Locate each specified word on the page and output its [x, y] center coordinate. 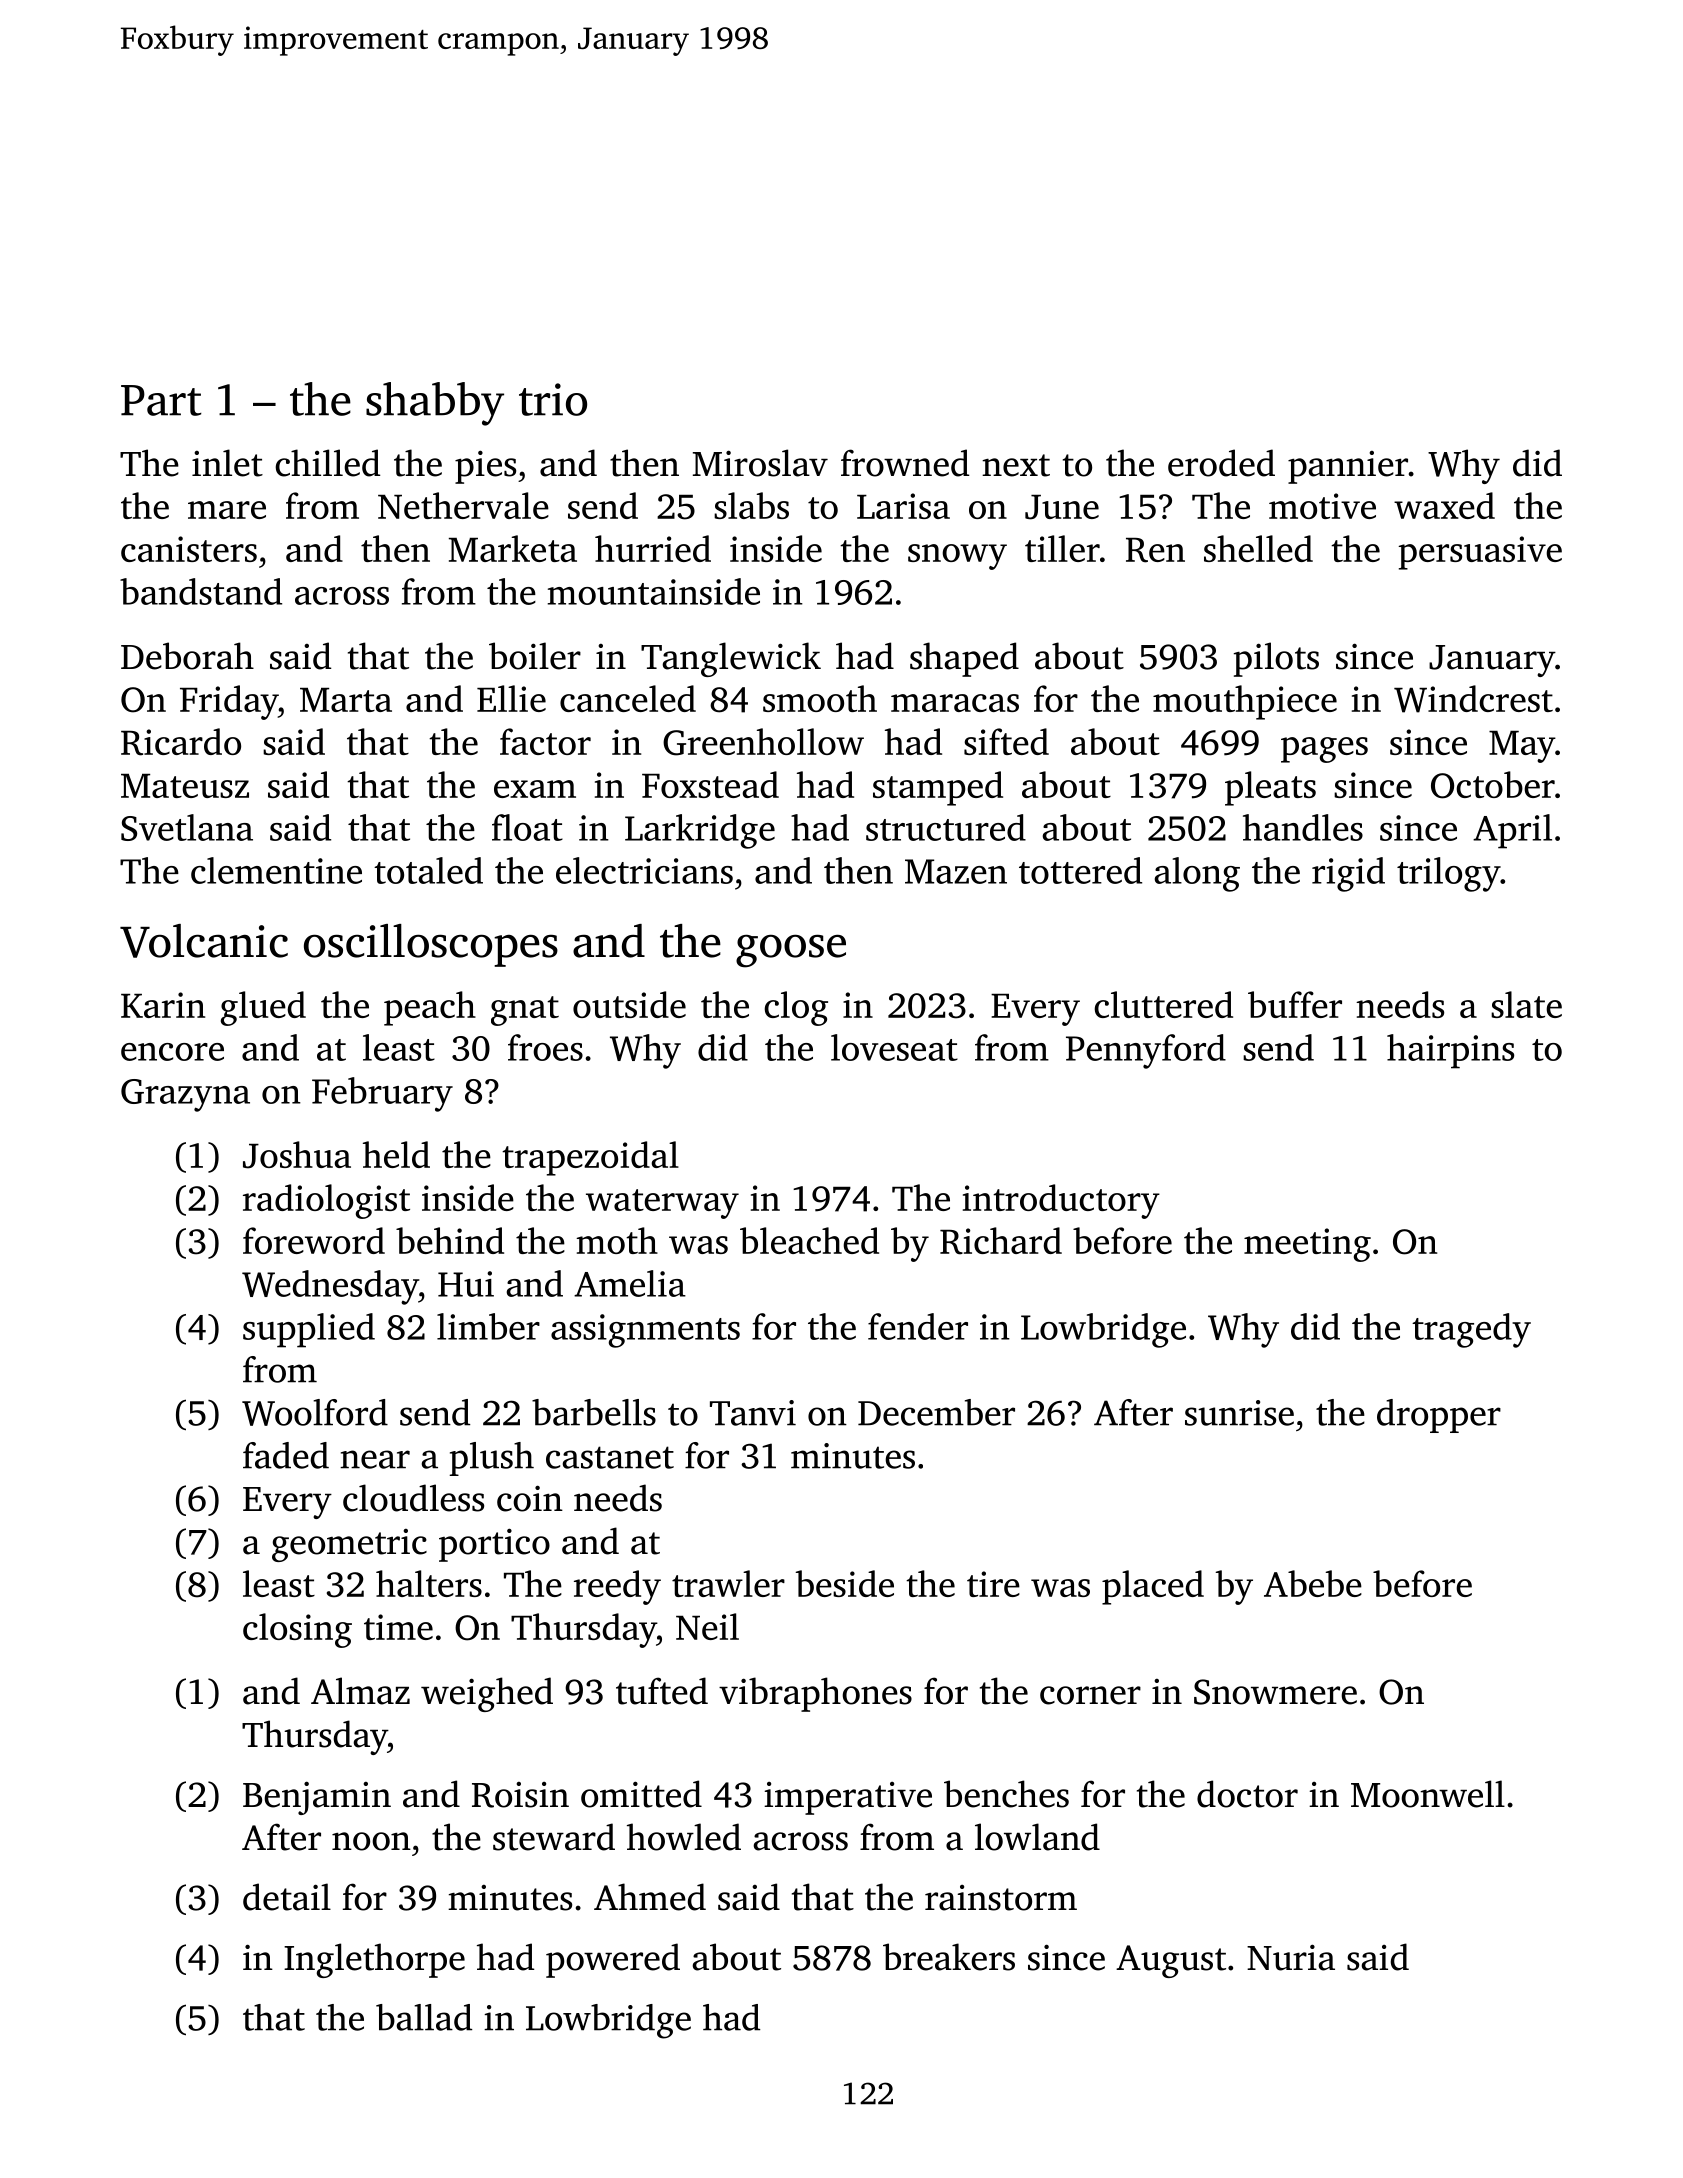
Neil [707, 1626]
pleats [1270, 788]
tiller [1062, 548]
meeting [1307, 1245]
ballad [424, 2017]
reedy [617, 1587]
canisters [189, 549]
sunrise [1239, 1413]
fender [918, 1326]
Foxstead [710, 784]
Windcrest [1473, 699]
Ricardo [181, 742]
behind [450, 1240]
